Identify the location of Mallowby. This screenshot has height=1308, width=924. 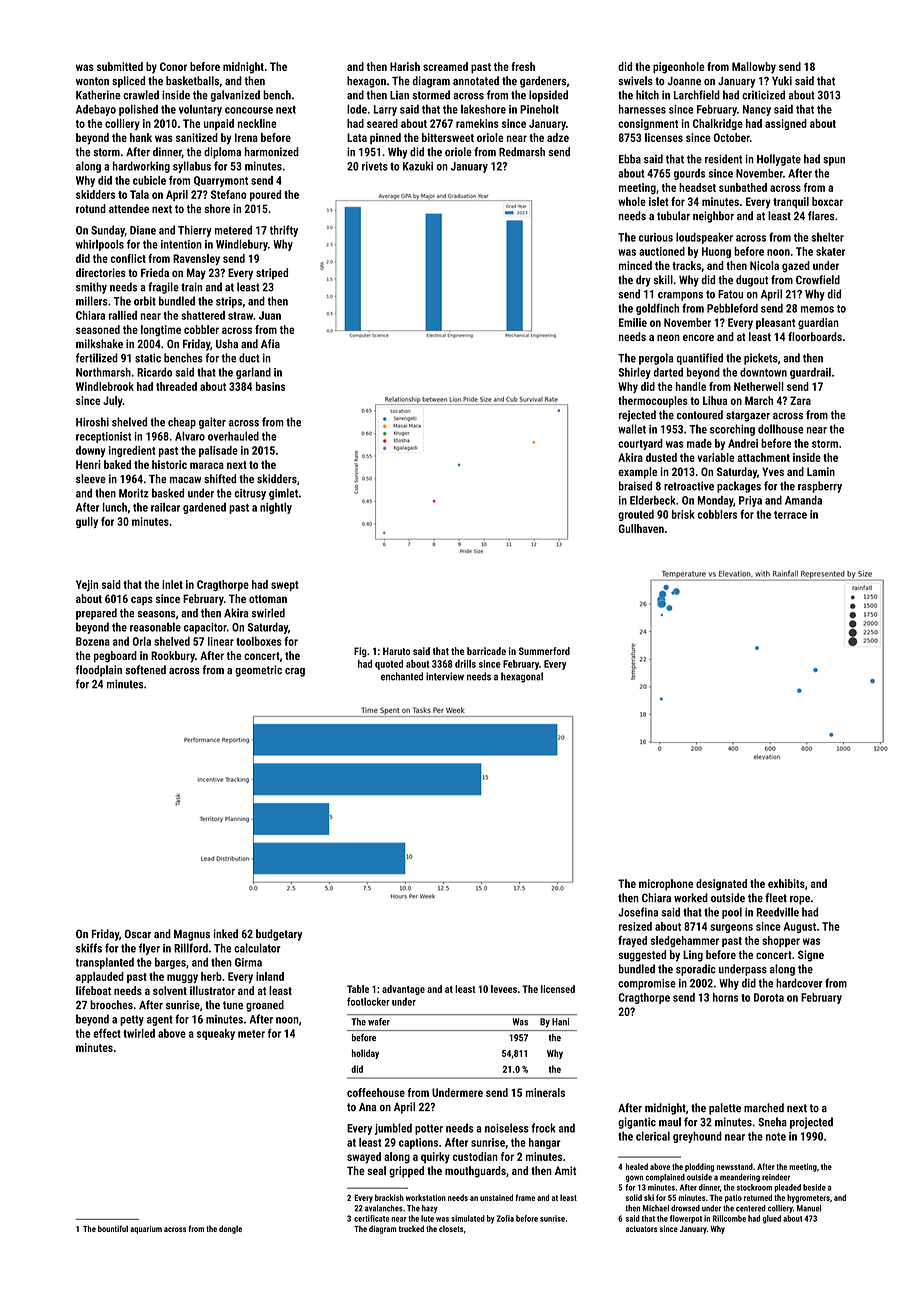
(754, 68).
